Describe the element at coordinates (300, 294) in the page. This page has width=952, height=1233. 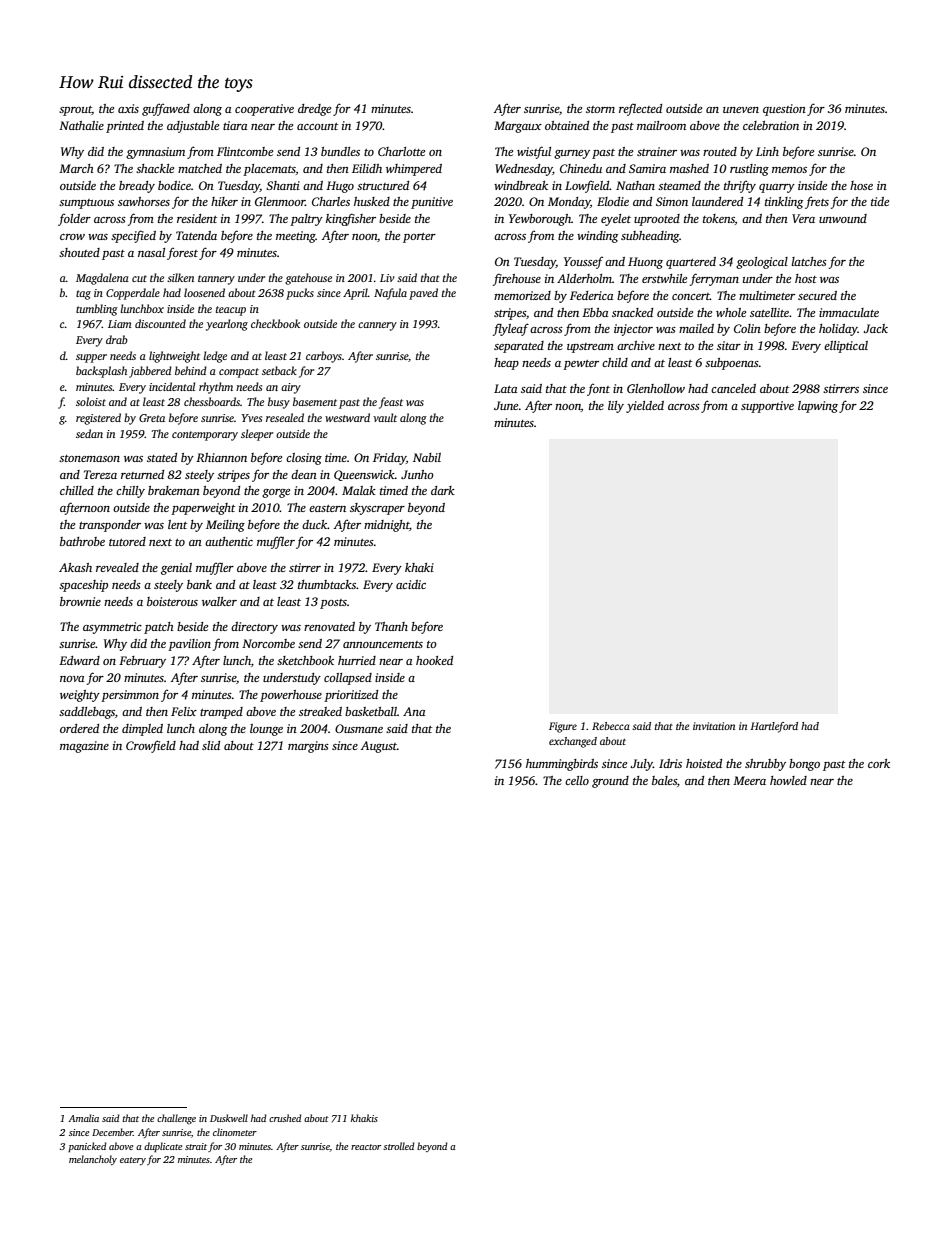
I see `pucks` at that location.
